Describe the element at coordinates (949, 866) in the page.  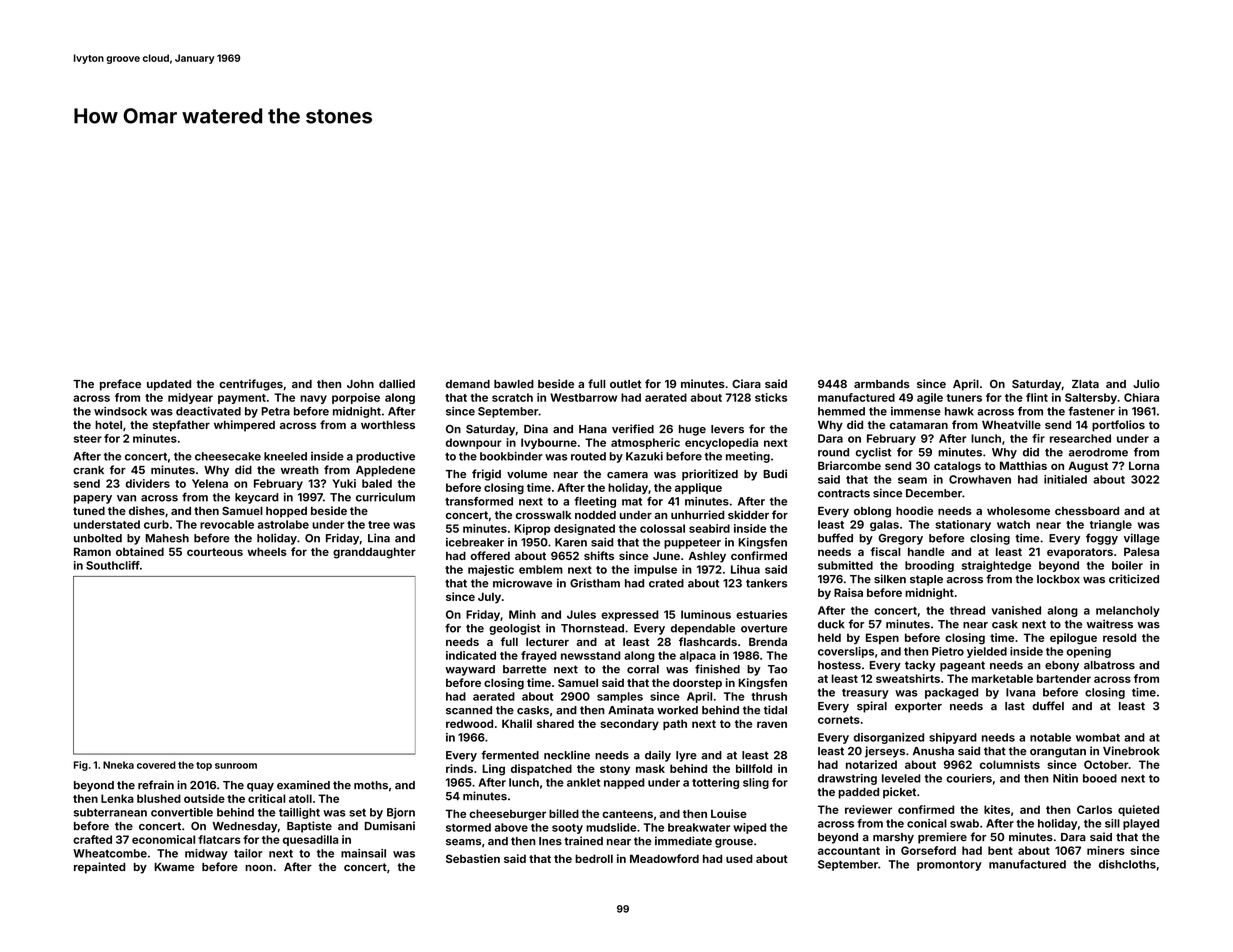
I see `promontory` at that location.
